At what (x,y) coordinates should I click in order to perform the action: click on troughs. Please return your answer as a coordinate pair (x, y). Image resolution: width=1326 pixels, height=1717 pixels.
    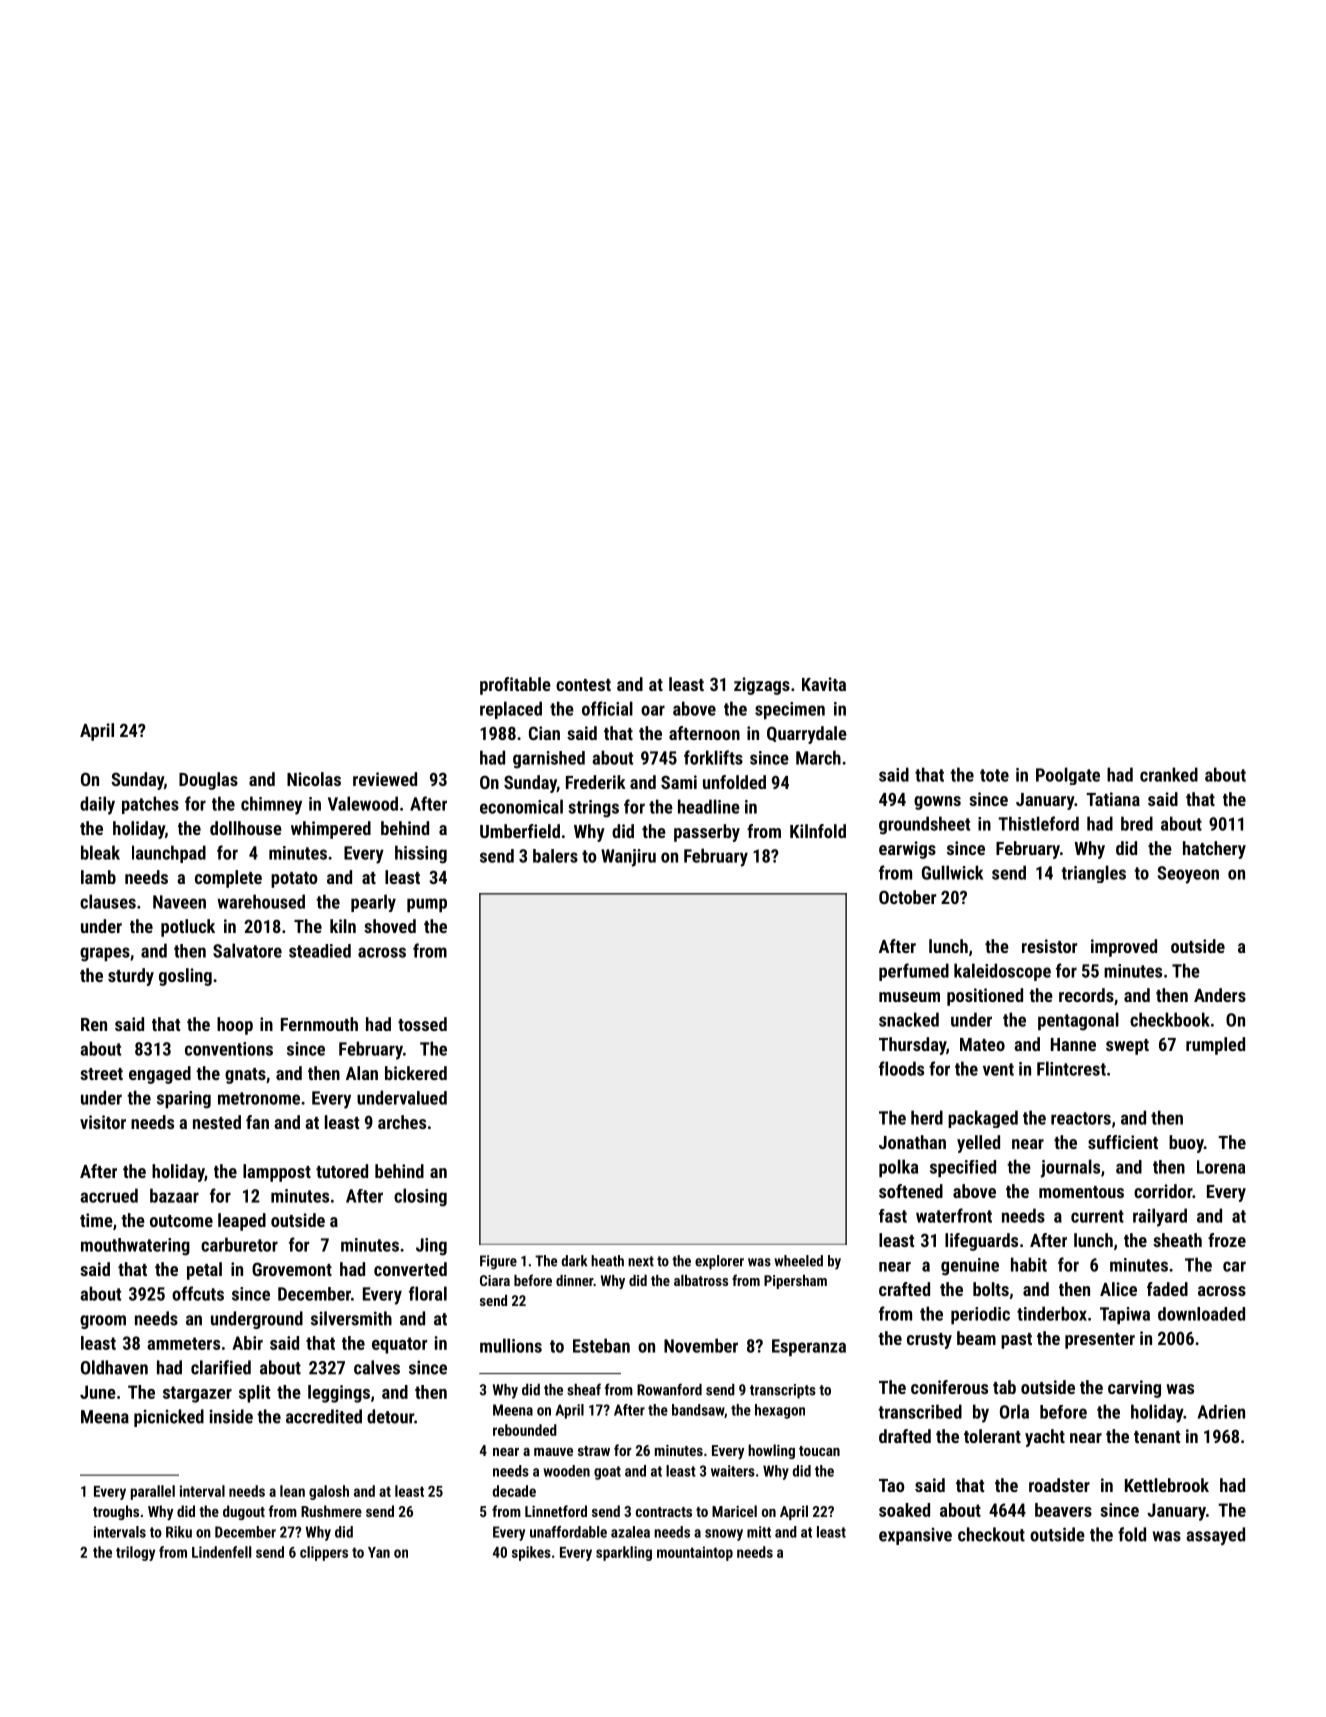
    Looking at the image, I should click on (116, 1512).
